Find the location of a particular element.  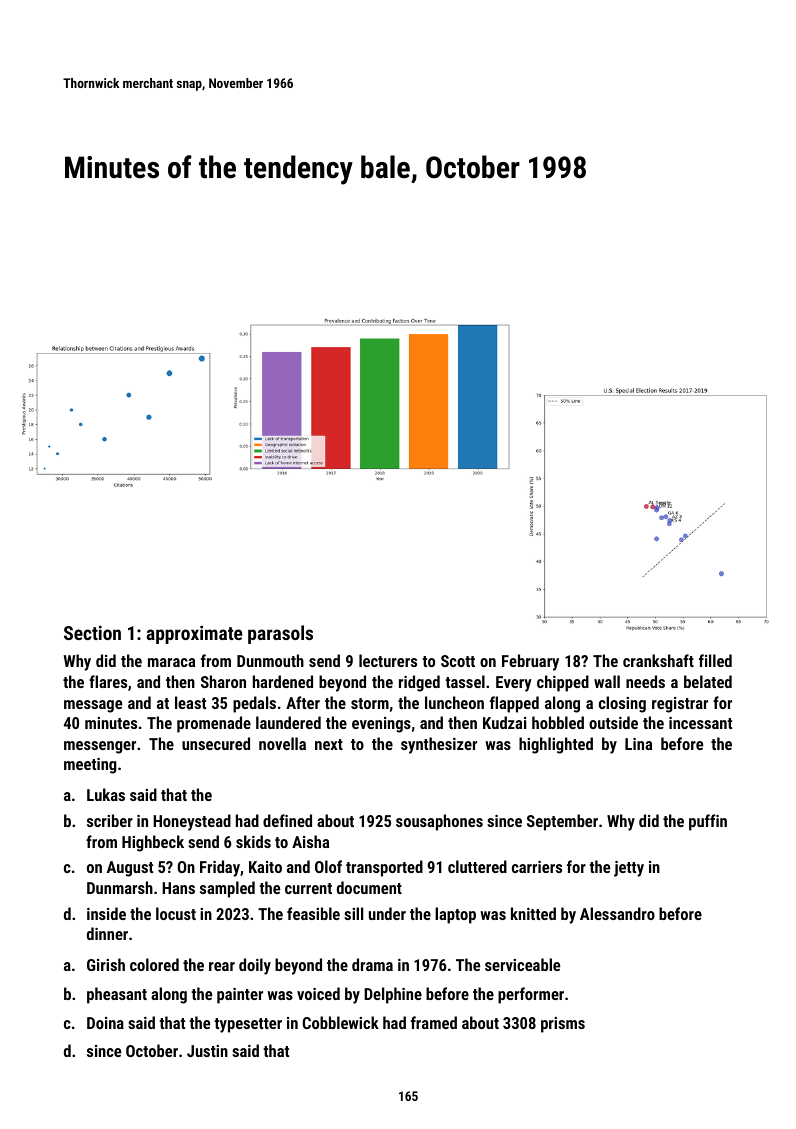

Lina is located at coordinates (638, 744).
